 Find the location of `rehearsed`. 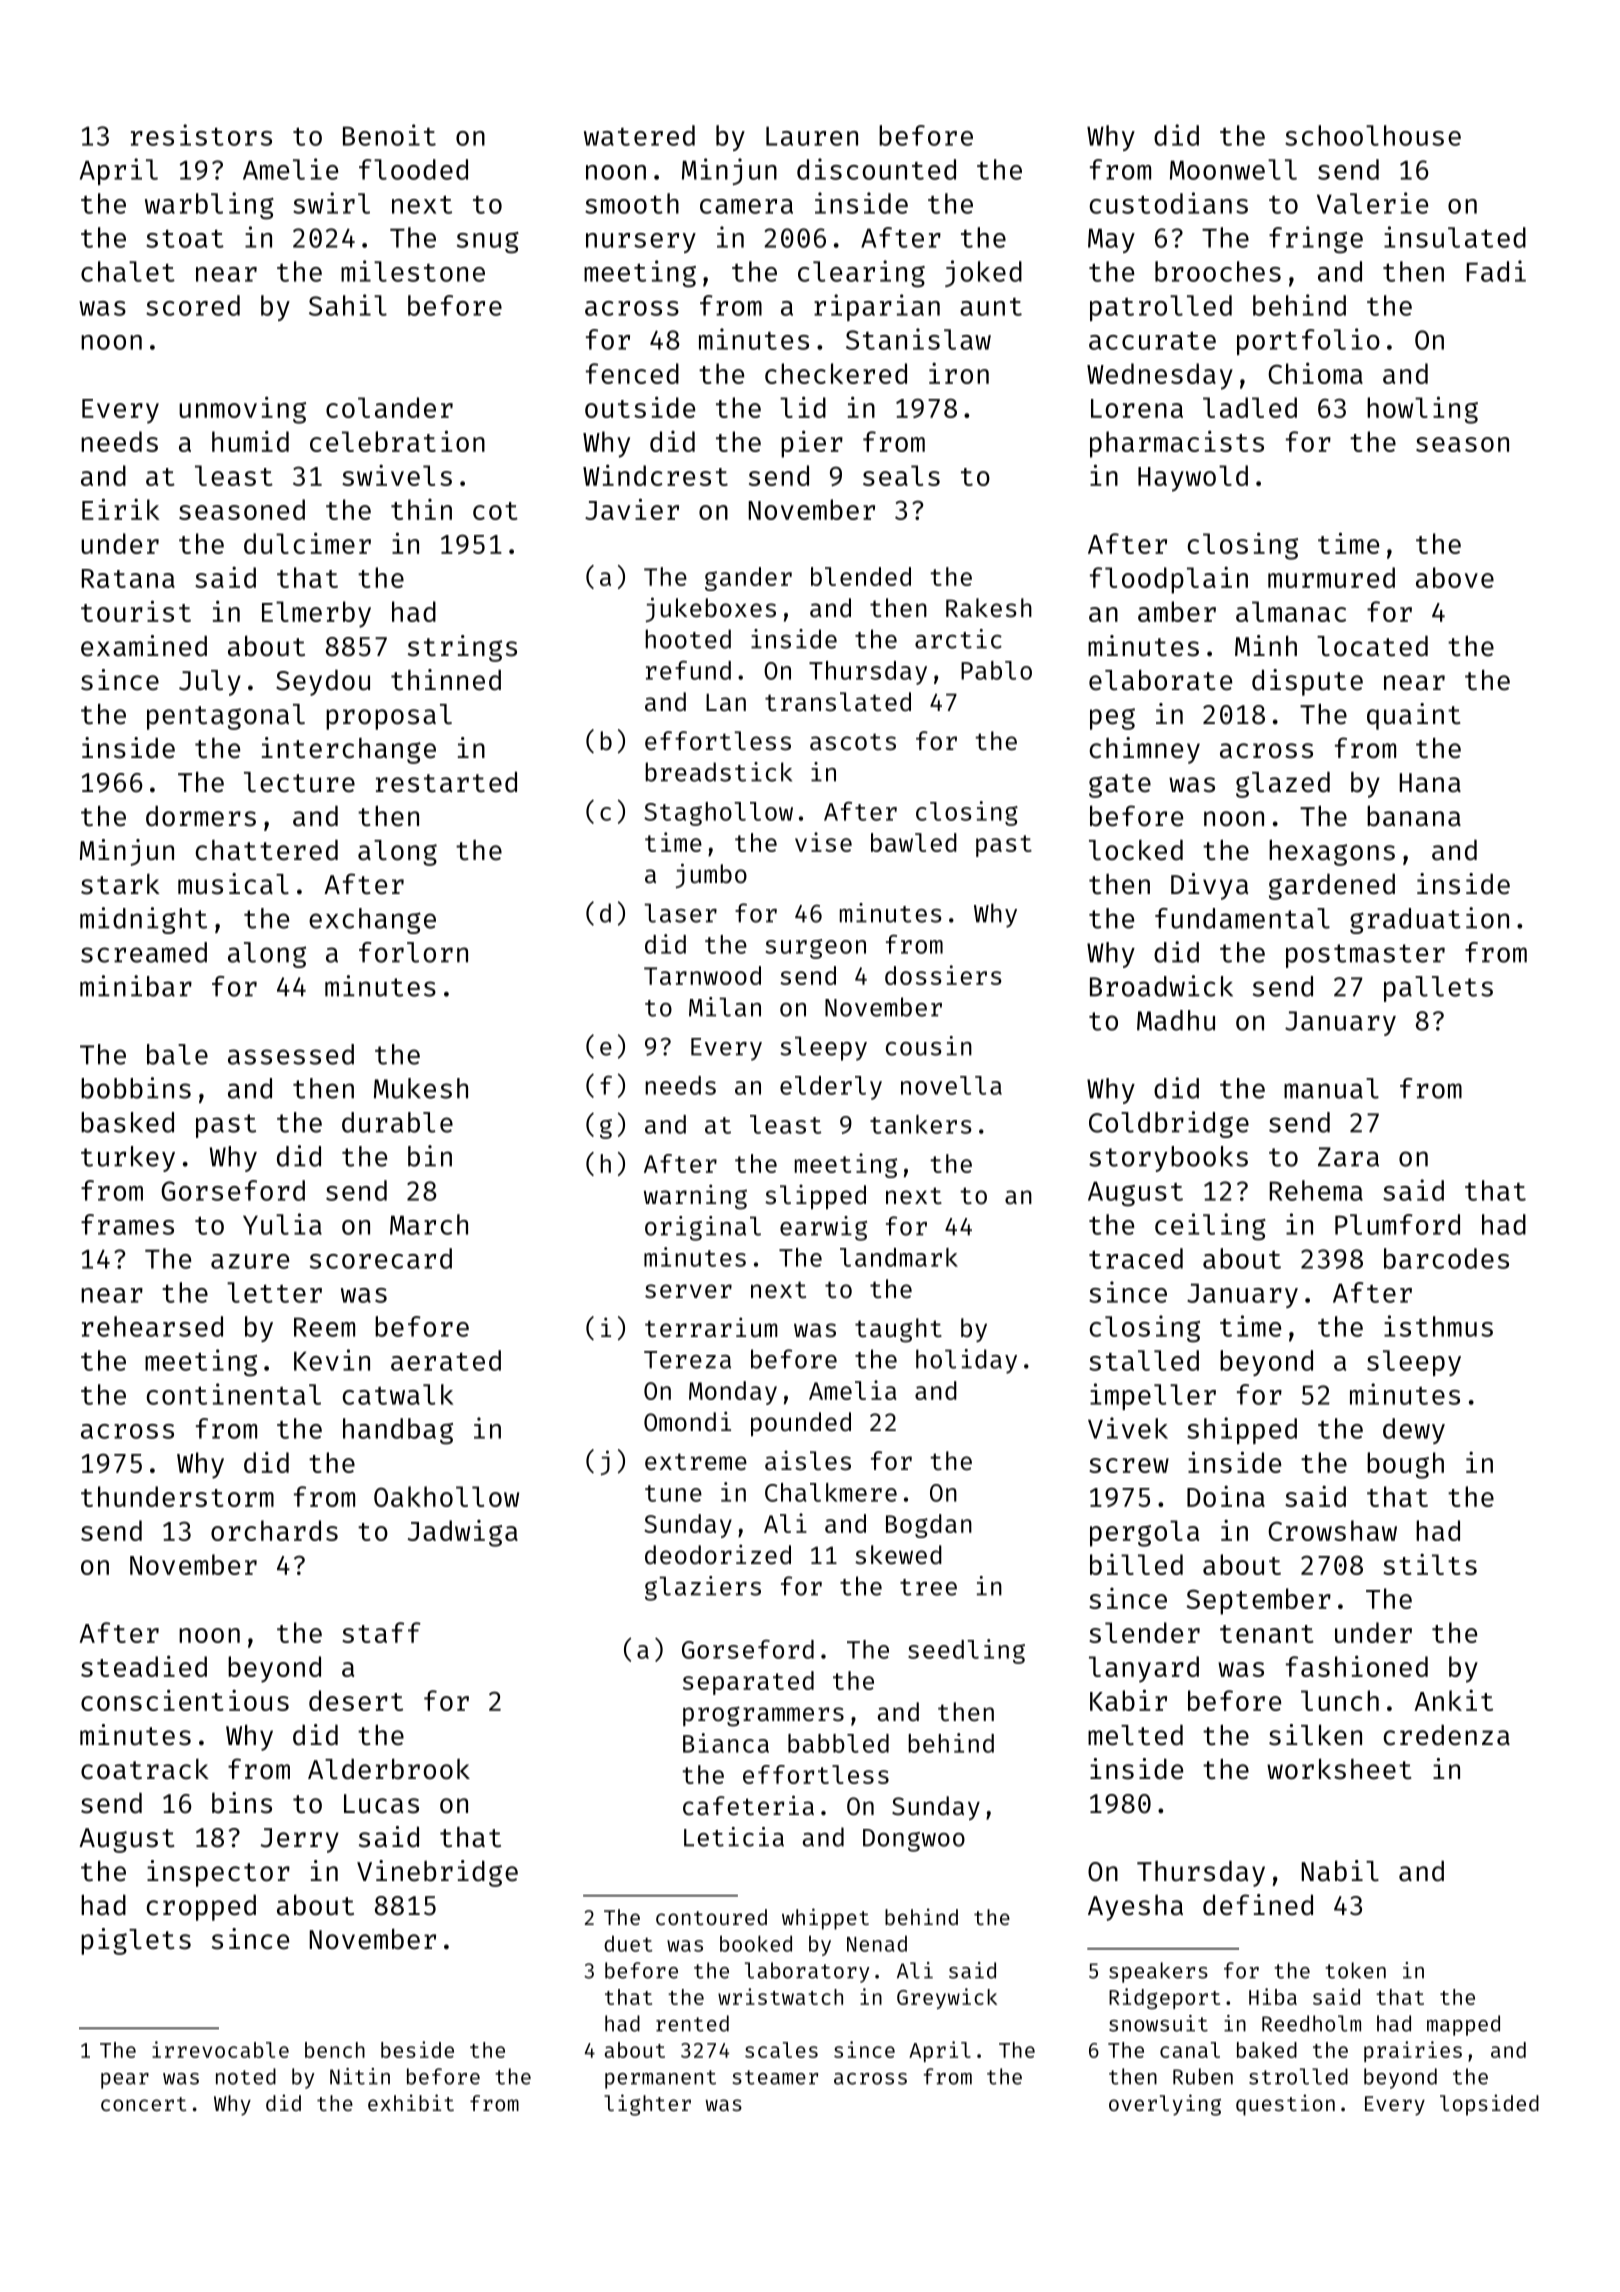

rehearsed is located at coordinates (152, 1326).
